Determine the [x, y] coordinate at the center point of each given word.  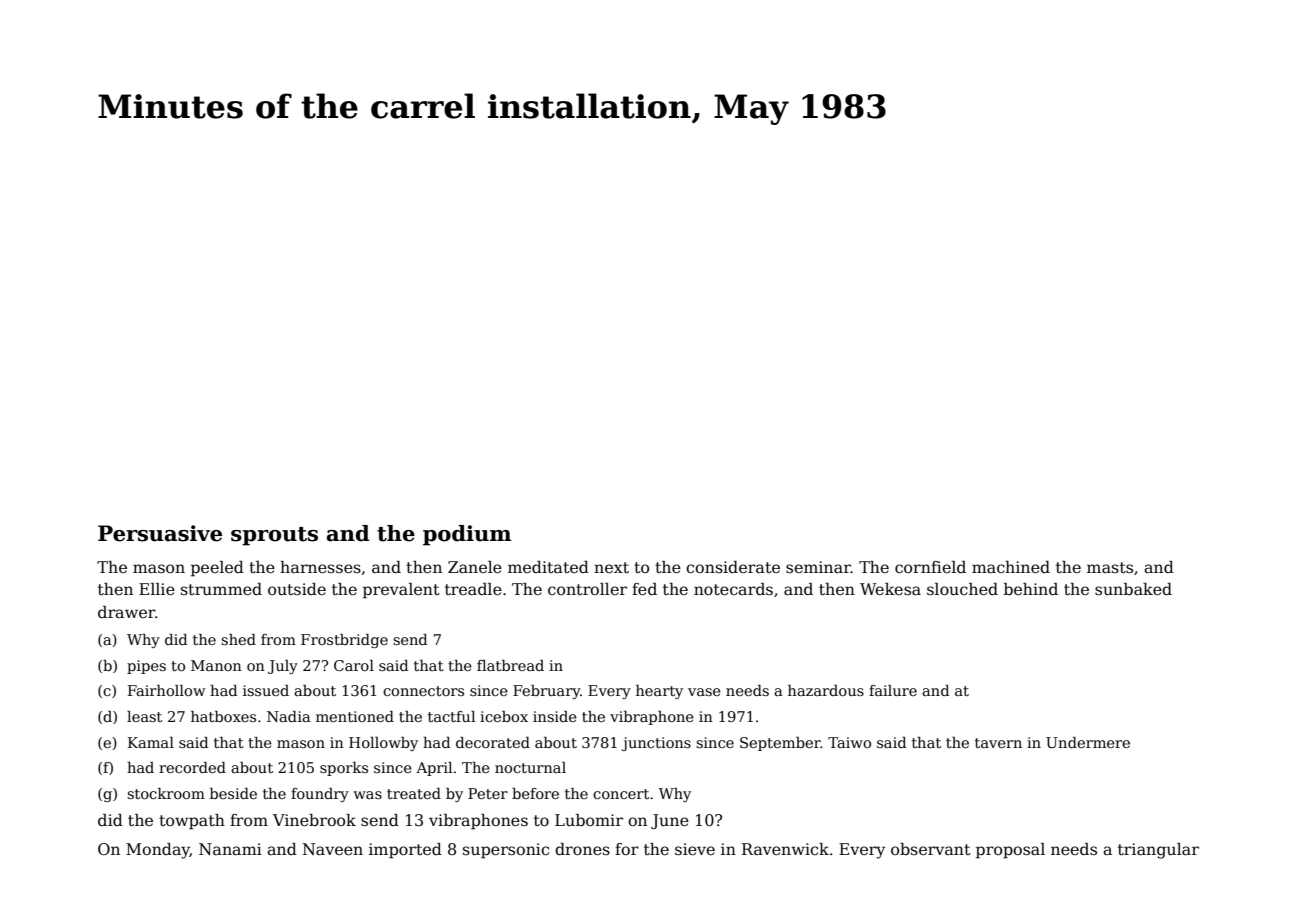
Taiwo [849, 742]
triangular [1158, 851]
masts [1110, 568]
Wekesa [890, 589]
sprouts [274, 536]
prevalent [401, 591]
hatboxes [223, 716]
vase [704, 692]
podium [467, 535]
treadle [473, 589]
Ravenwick [785, 849]
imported [405, 851]
